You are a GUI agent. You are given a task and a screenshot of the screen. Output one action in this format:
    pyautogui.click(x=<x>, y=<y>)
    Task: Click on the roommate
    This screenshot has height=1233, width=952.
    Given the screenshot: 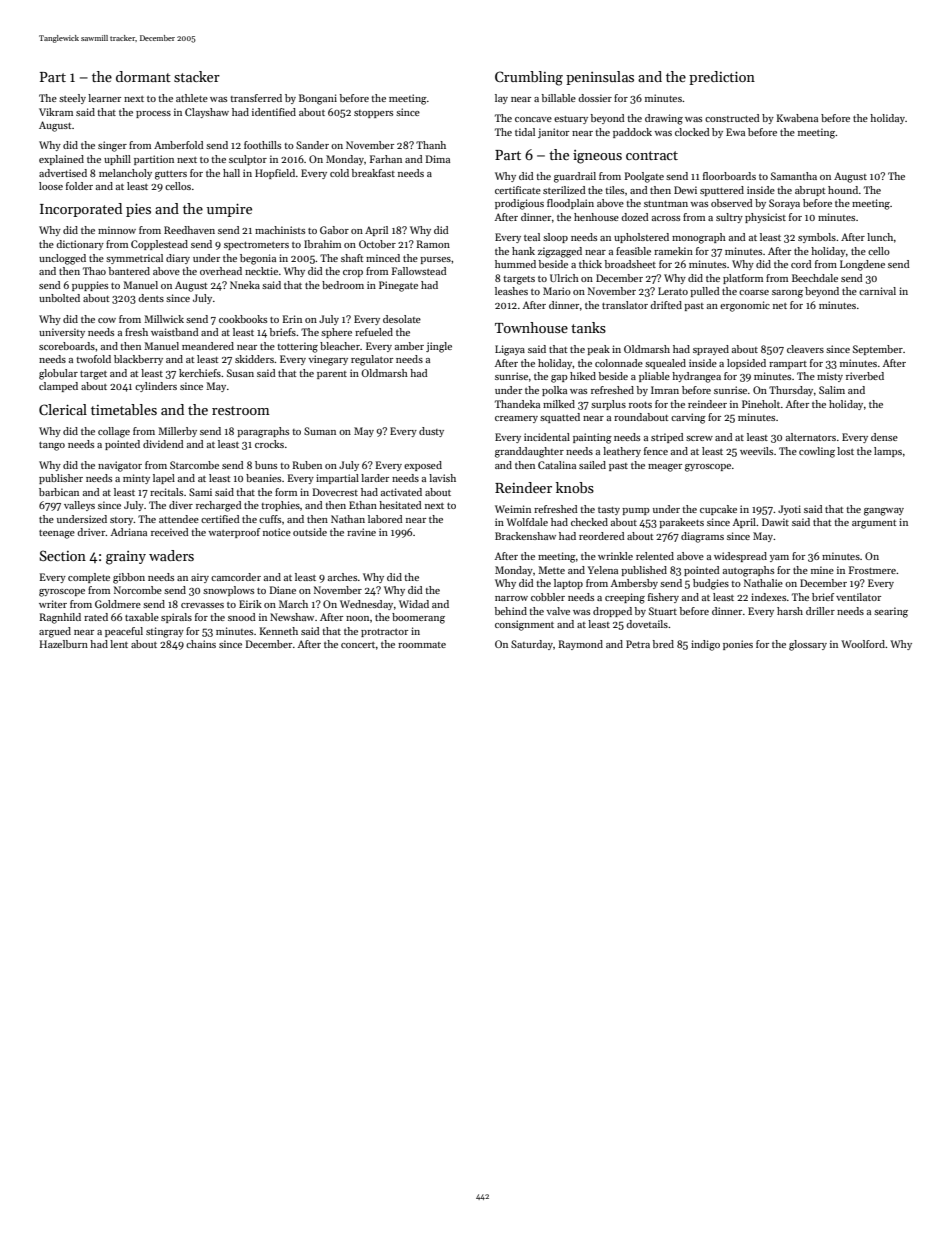 What is the action you would take?
    pyautogui.click(x=422, y=645)
